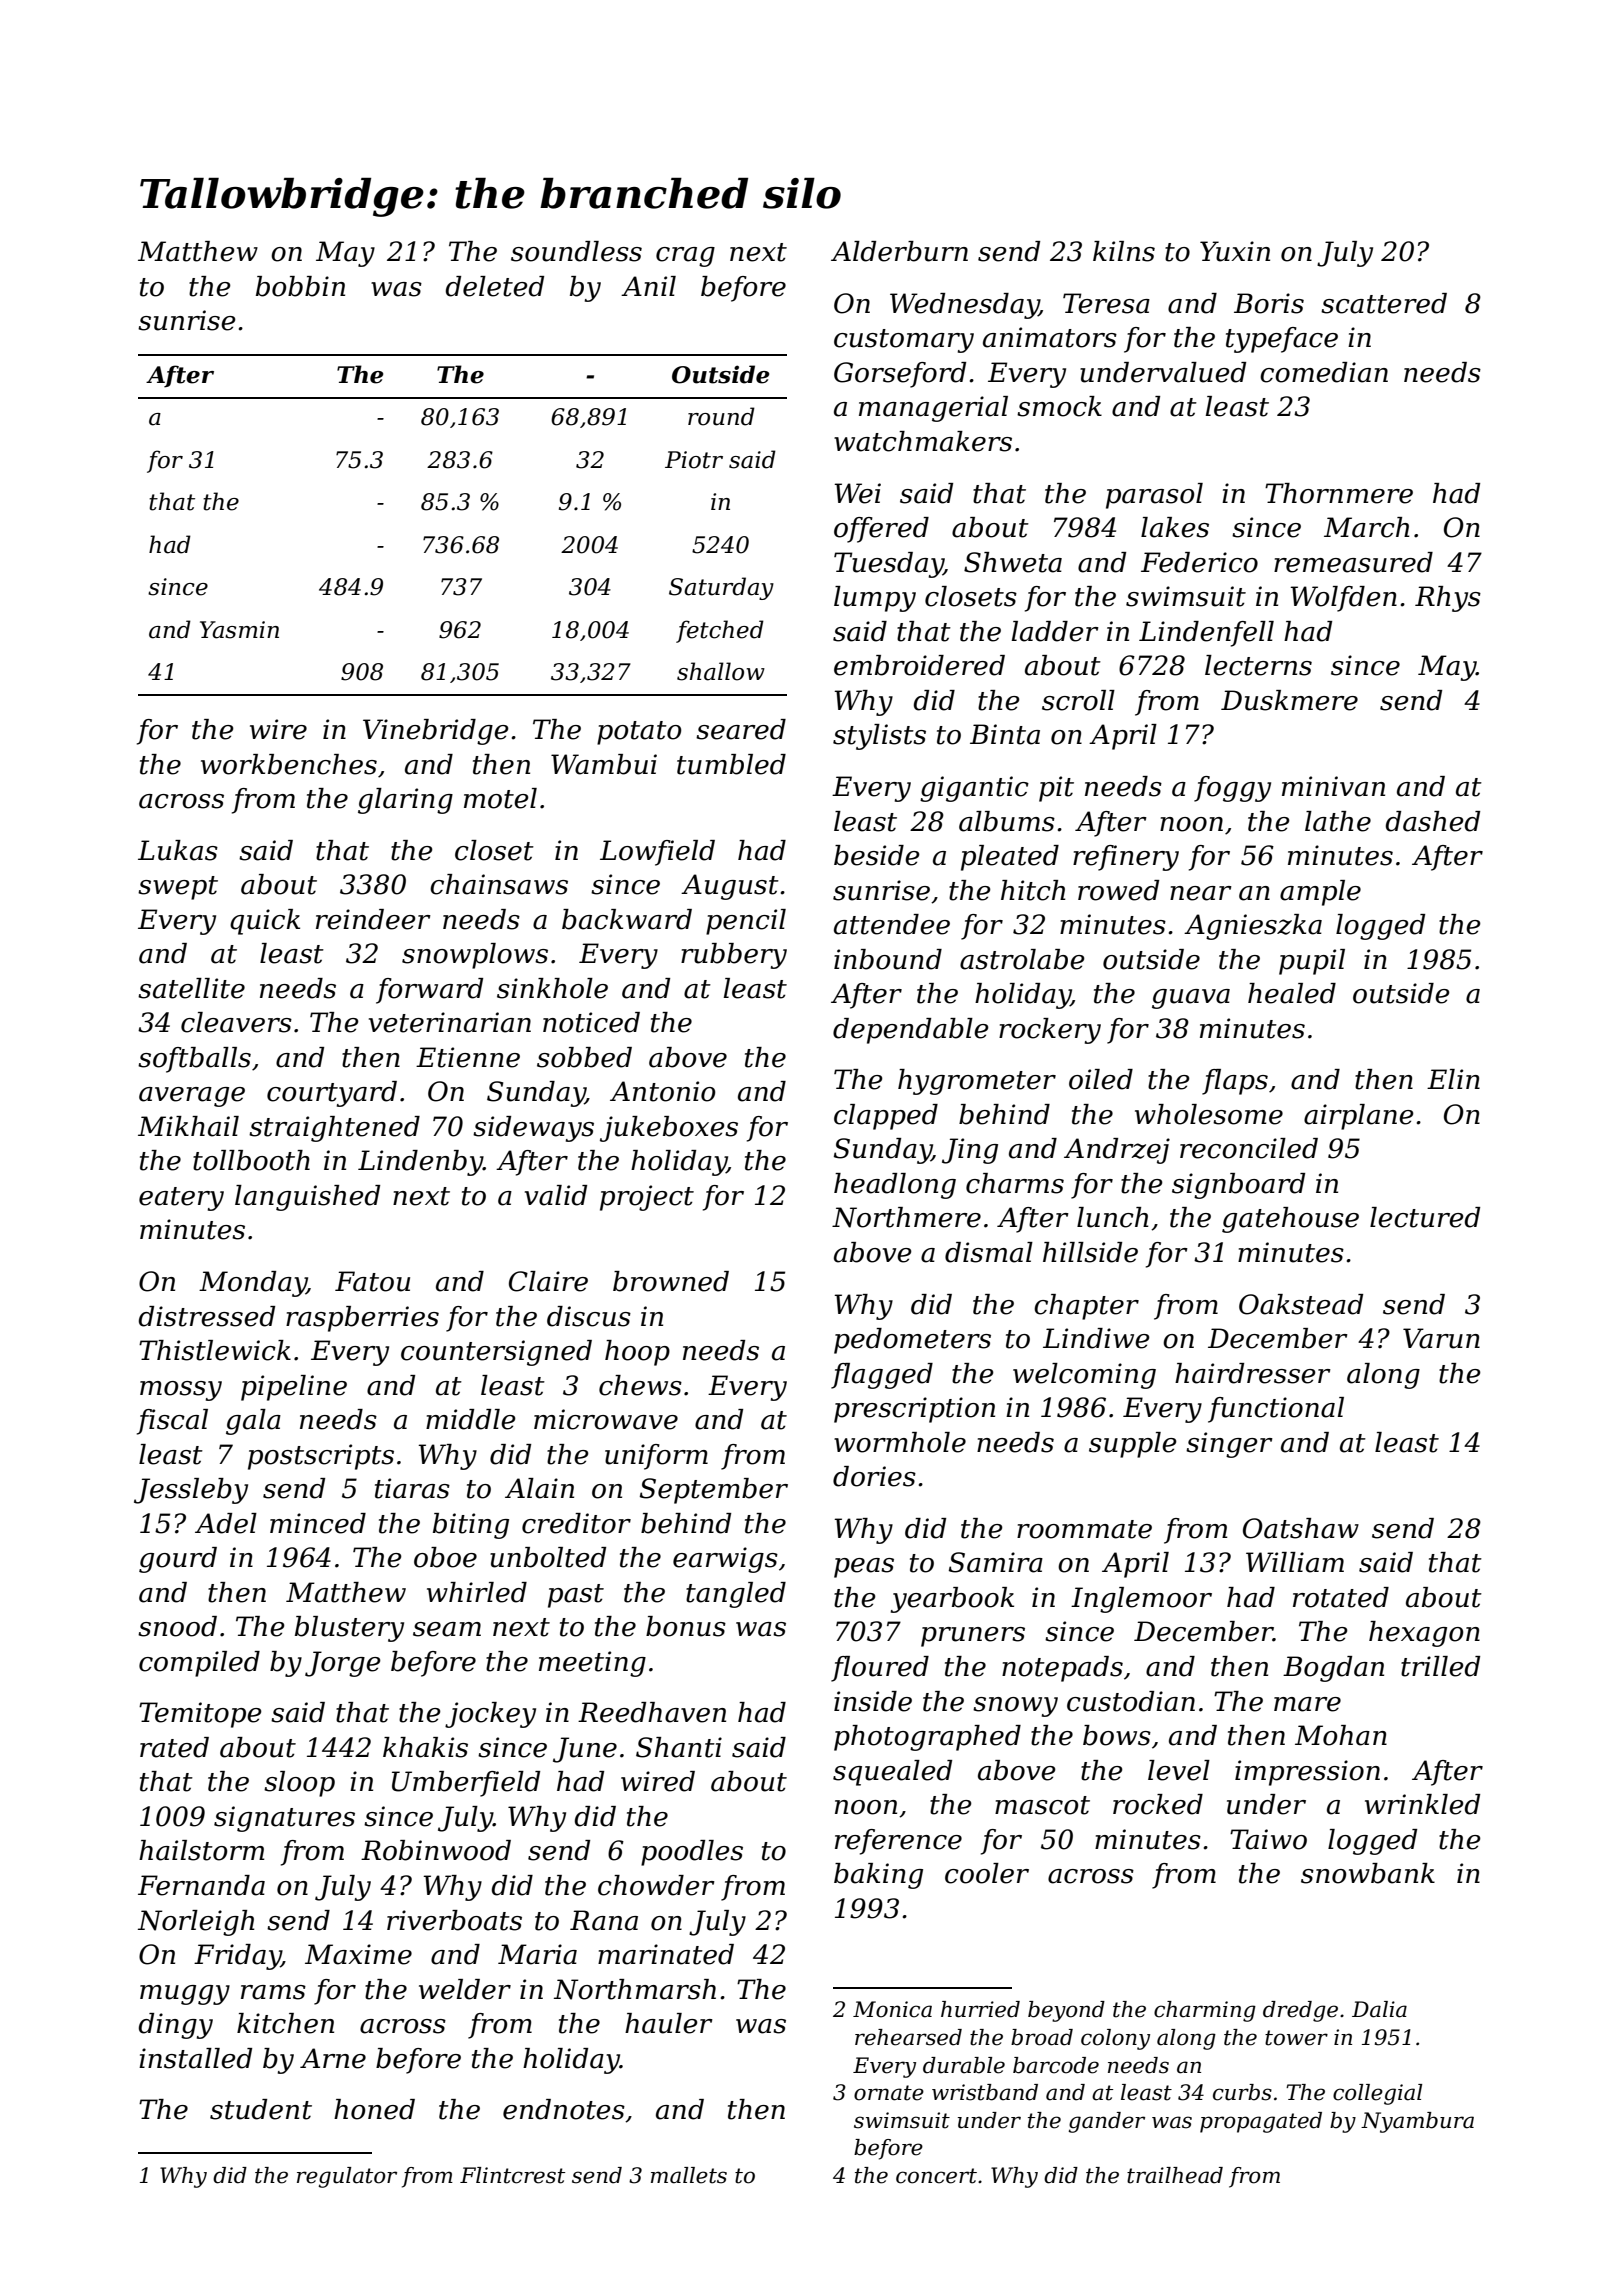 Image resolution: width=1620 pixels, height=2292 pixels. What do you see at coordinates (923, 441) in the screenshot?
I see `watchmakers` at bounding box center [923, 441].
